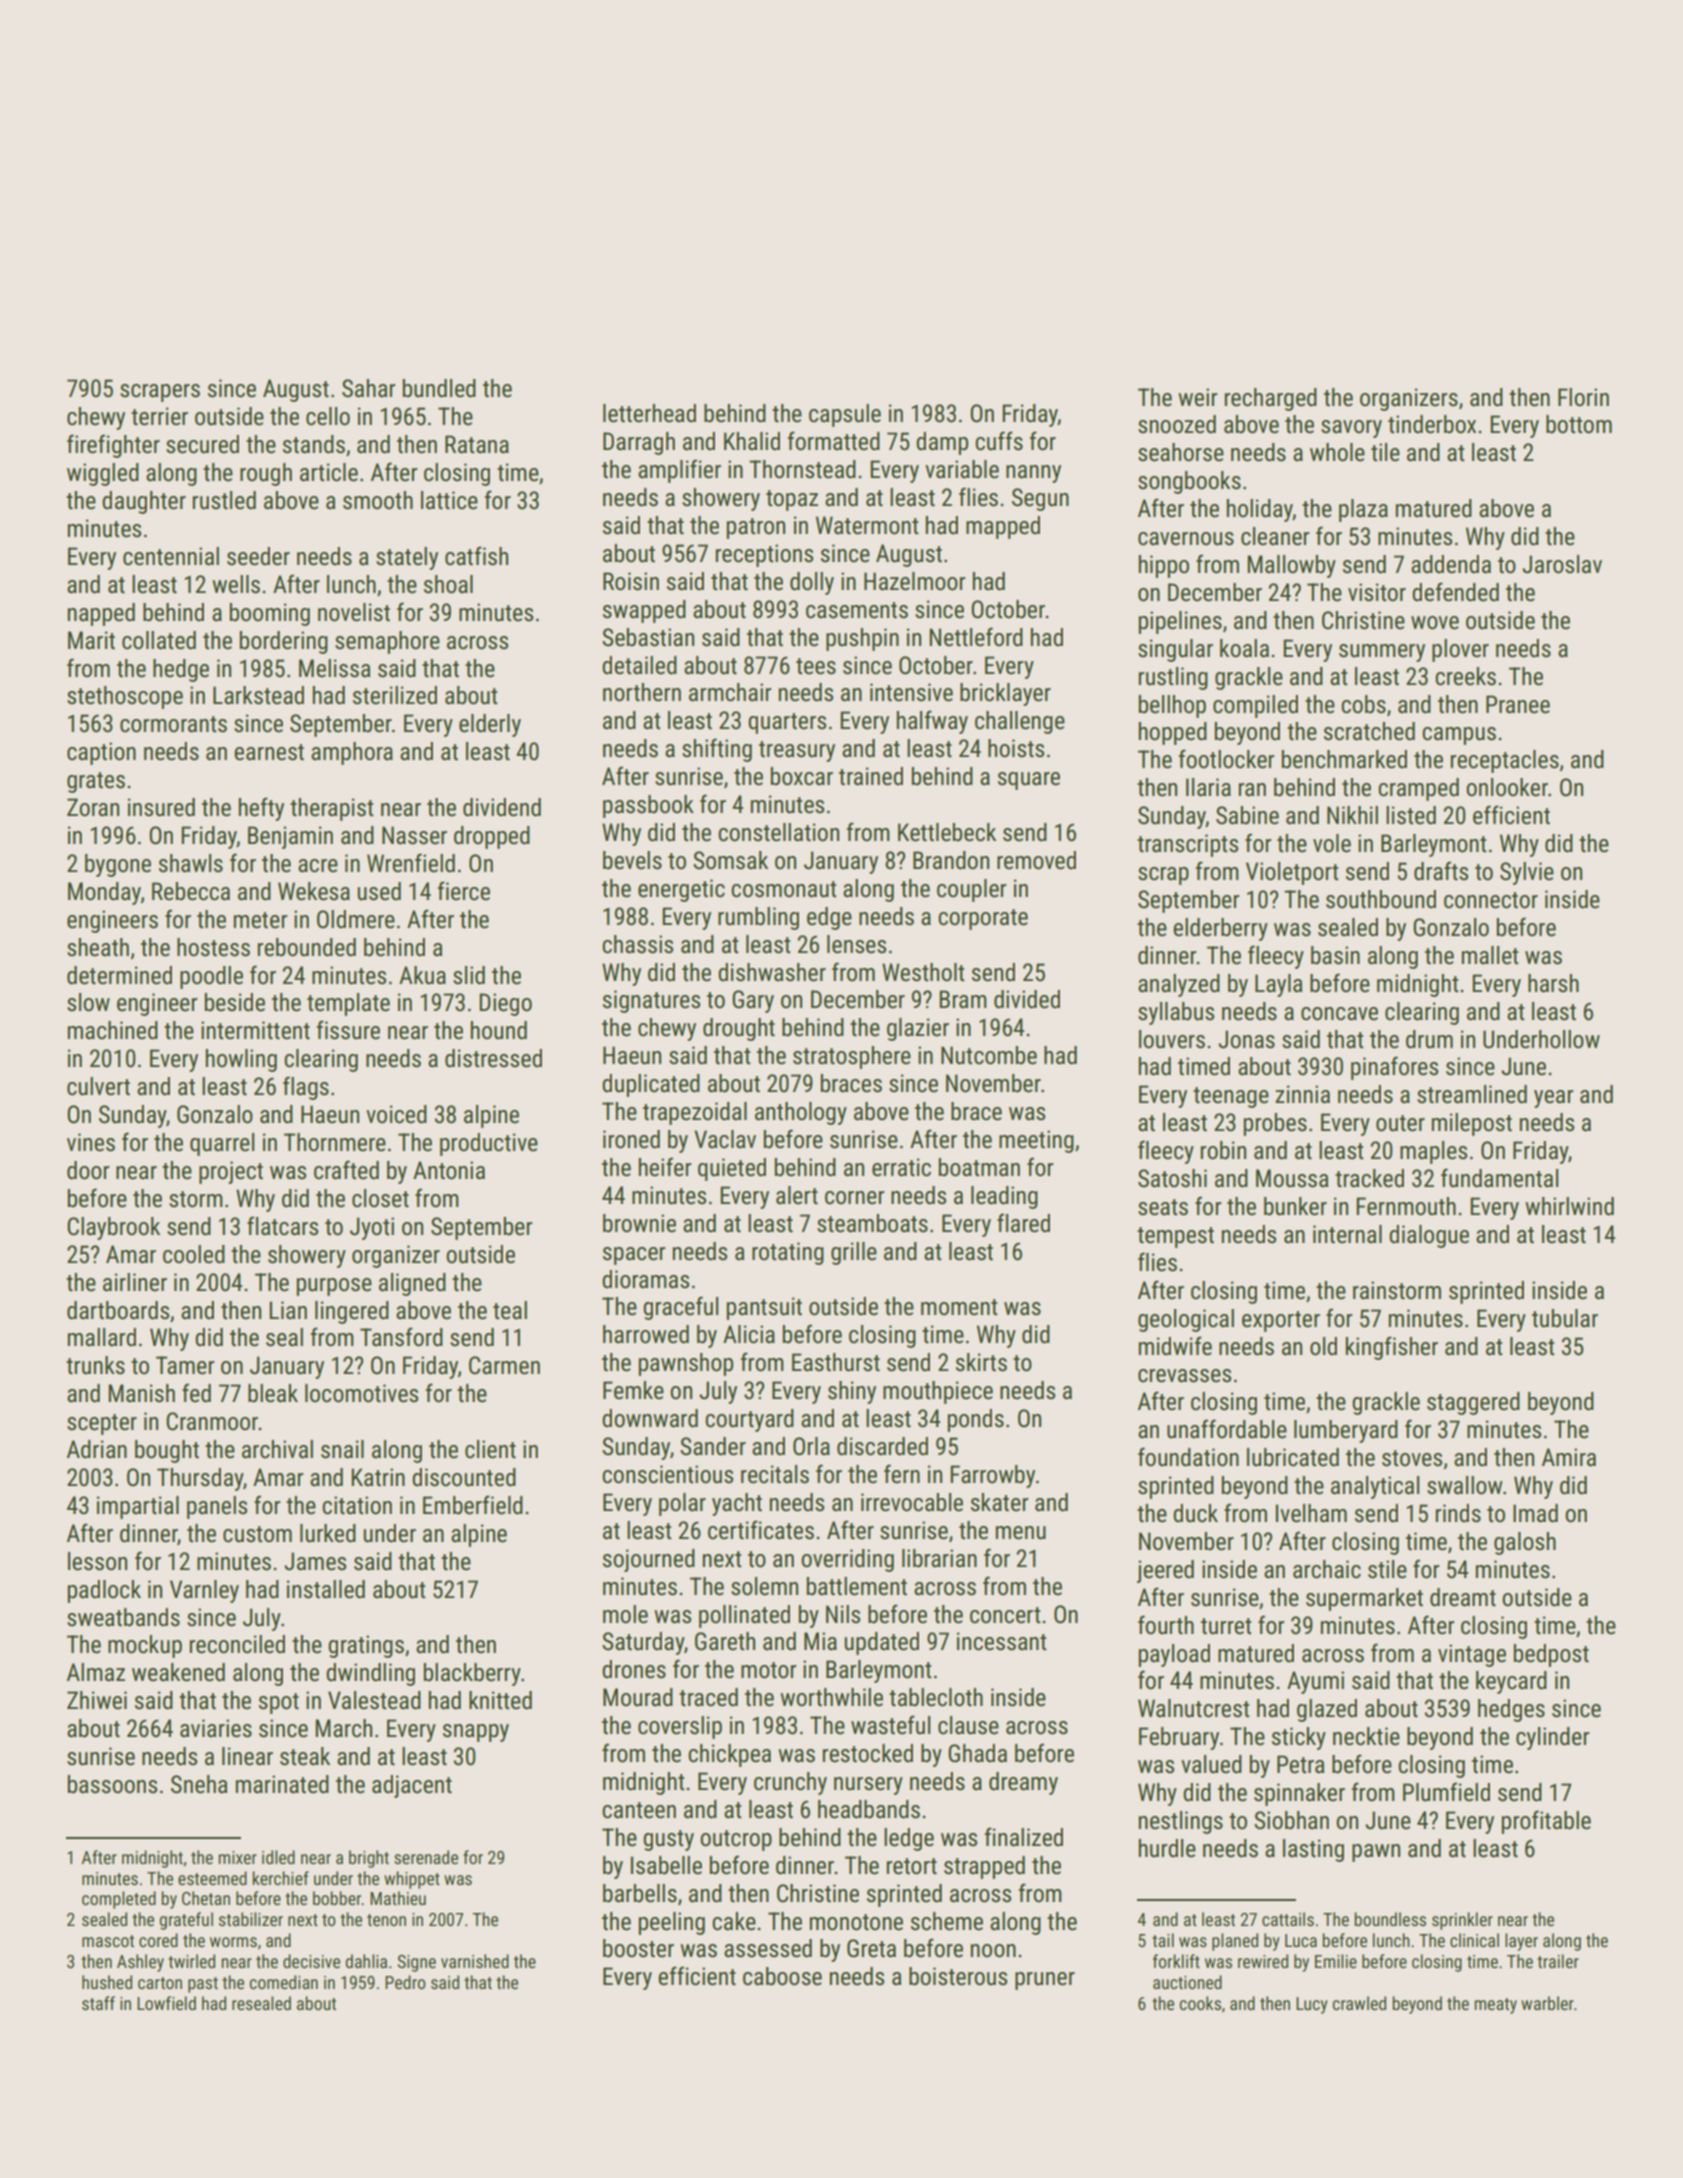  What do you see at coordinates (764, 555) in the screenshot?
I see `receptions` at bounding box center [764, 555].
